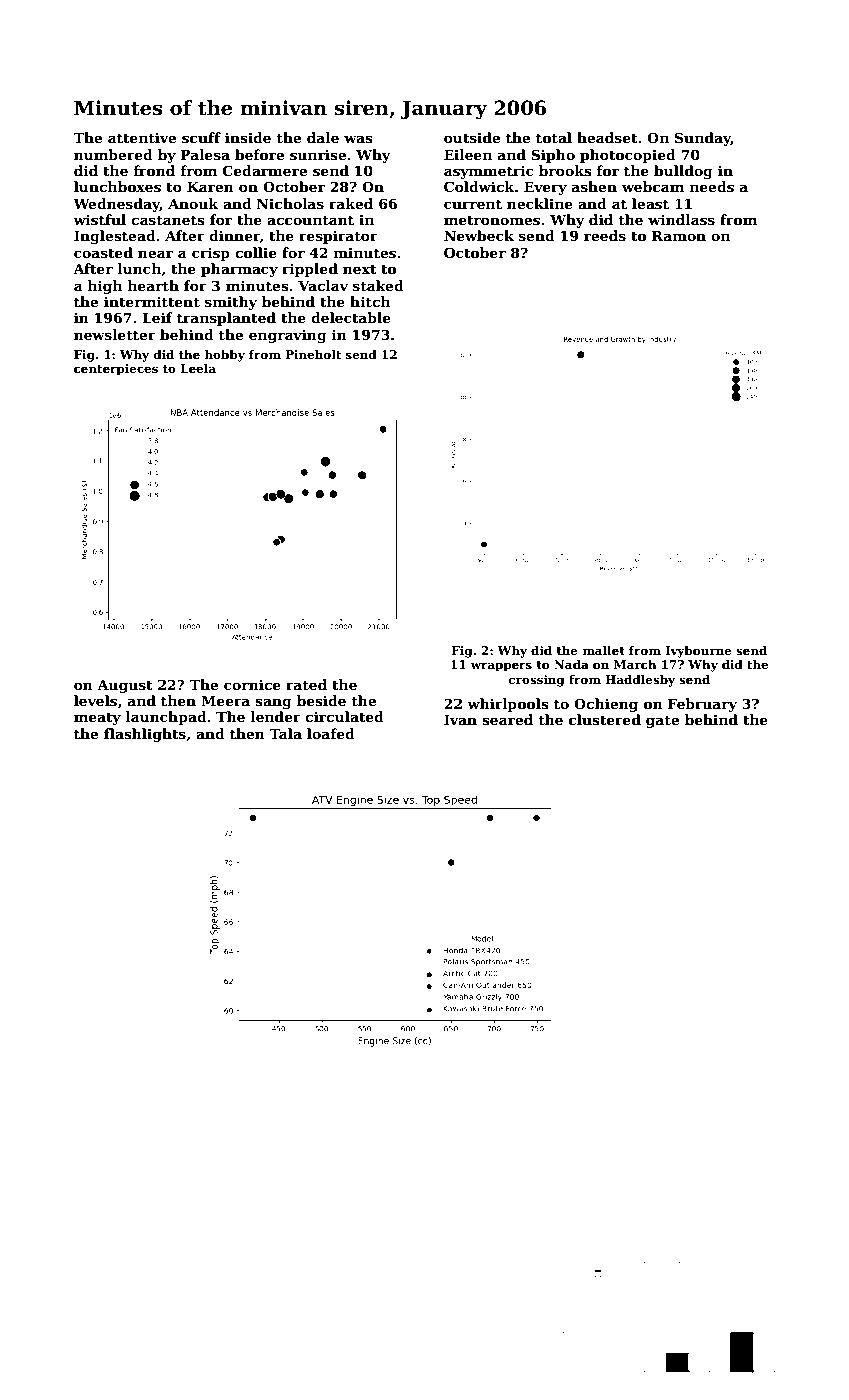  What do you see at coordinates (145, 735) in the page?
I see `flashlights` at bounding box center [145, 735].
